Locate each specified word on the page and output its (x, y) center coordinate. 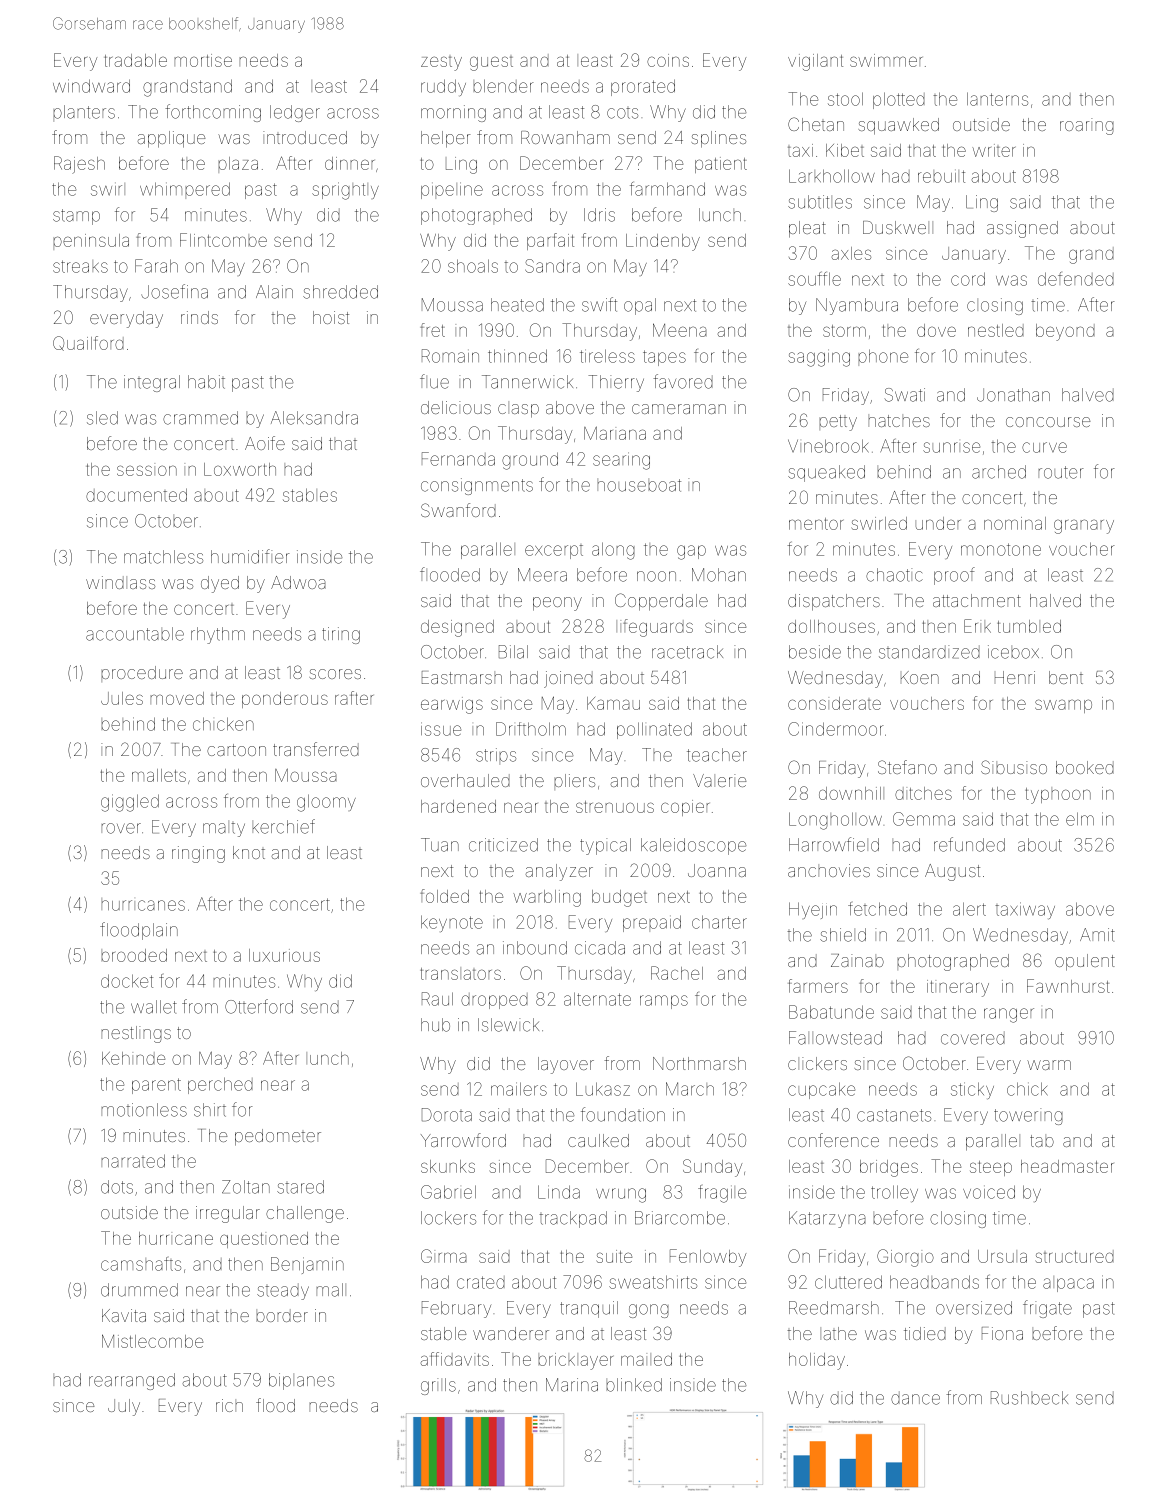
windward (91, 86)
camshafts (141, 1264)
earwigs (452, 705)
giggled (130, 803)
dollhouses (831, 626)
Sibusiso (1014, 767)
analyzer (559, 872)
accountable (135, 634)
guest (491, 63)
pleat (807, 229)
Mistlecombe (152, 1341)
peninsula (91, 242)
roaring (1087, 126)
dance (915, 1398)
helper (446, 139)
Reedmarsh (834, 1308)
